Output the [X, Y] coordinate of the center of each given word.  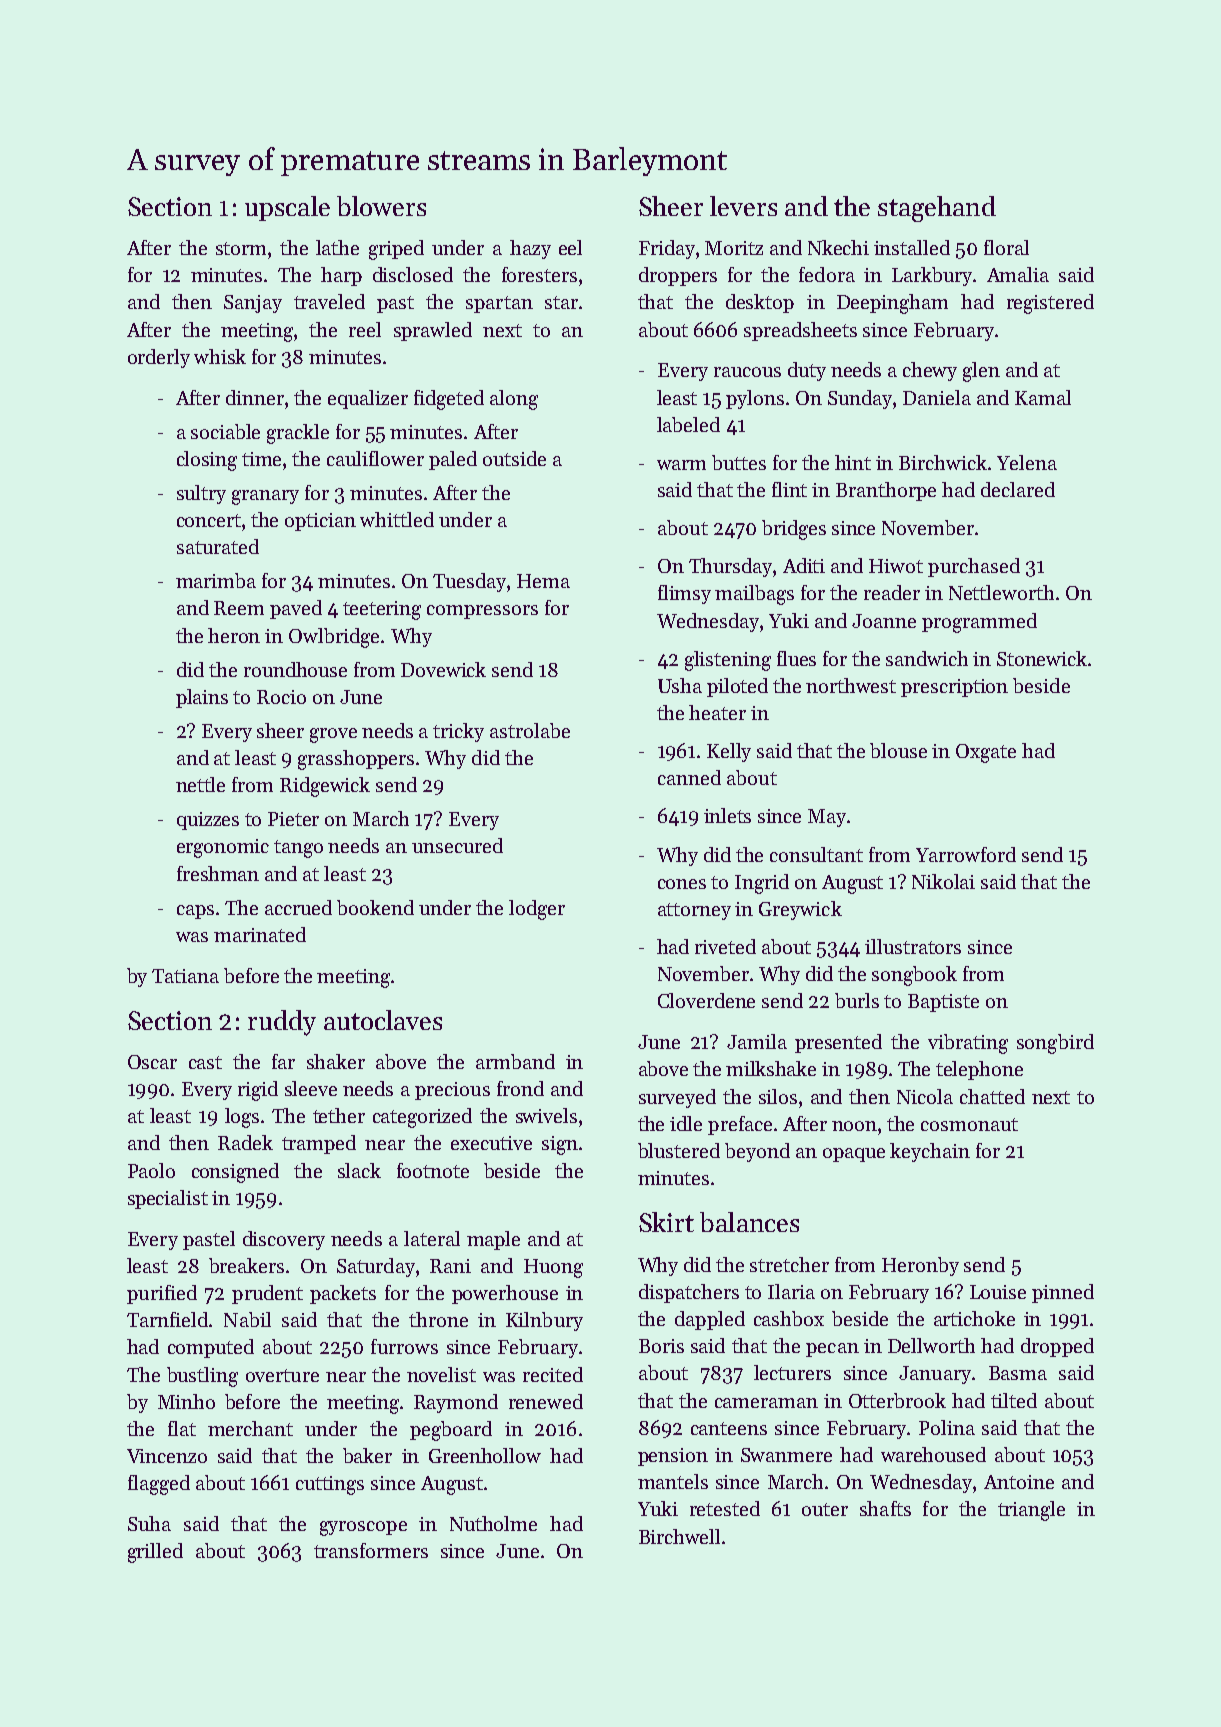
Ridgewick [325, 787]
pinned [1063, 1293]
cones [682, 884]
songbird [1055, 1044]
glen [981, 372]
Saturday [376, 1267]
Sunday [861, 399]
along [514, 400]
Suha [149, 1523]
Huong [553, 1268]
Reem [239, 608]
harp [341, 276]
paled [453, 460]
